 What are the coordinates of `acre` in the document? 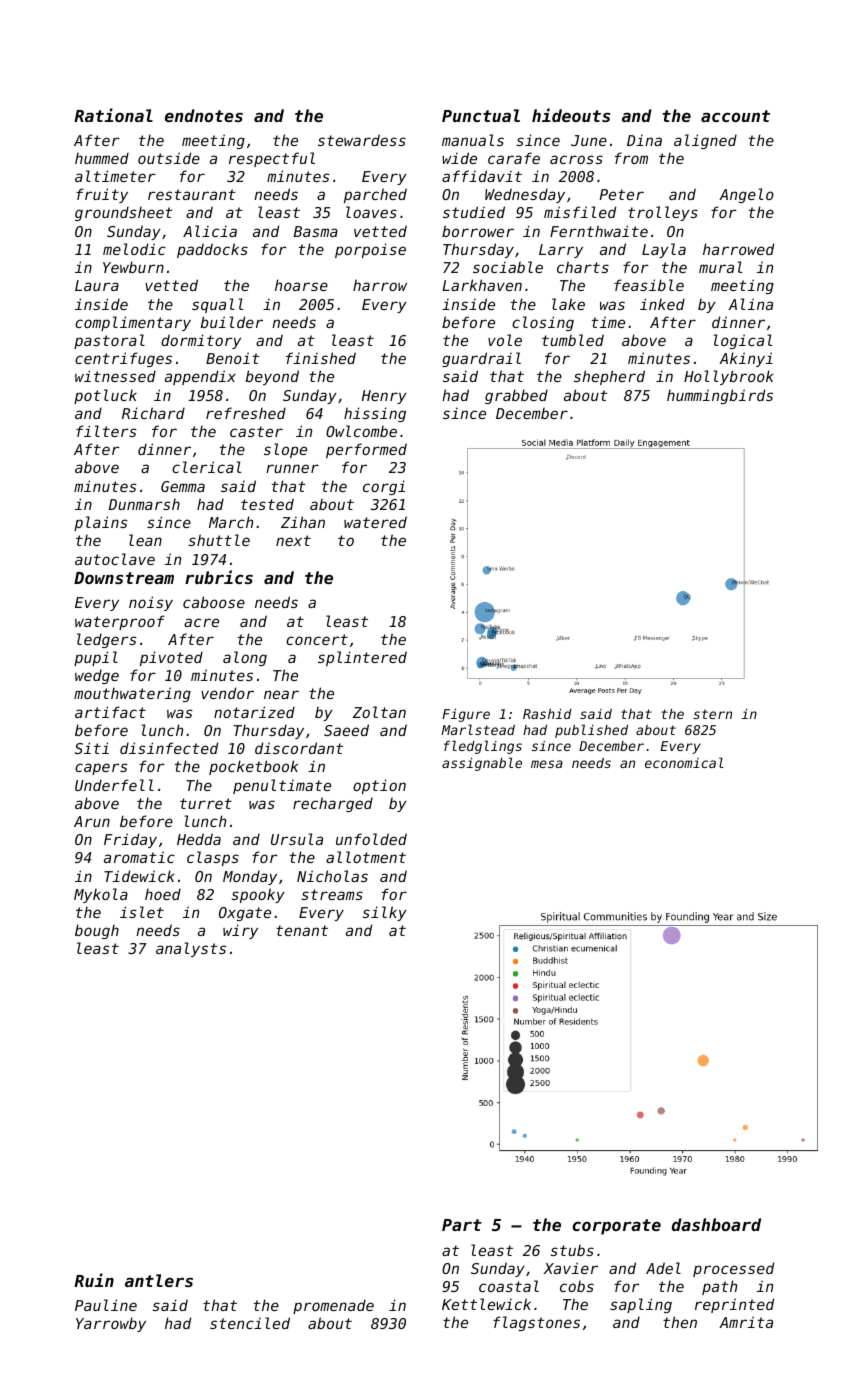 It's located at (201, 622).
